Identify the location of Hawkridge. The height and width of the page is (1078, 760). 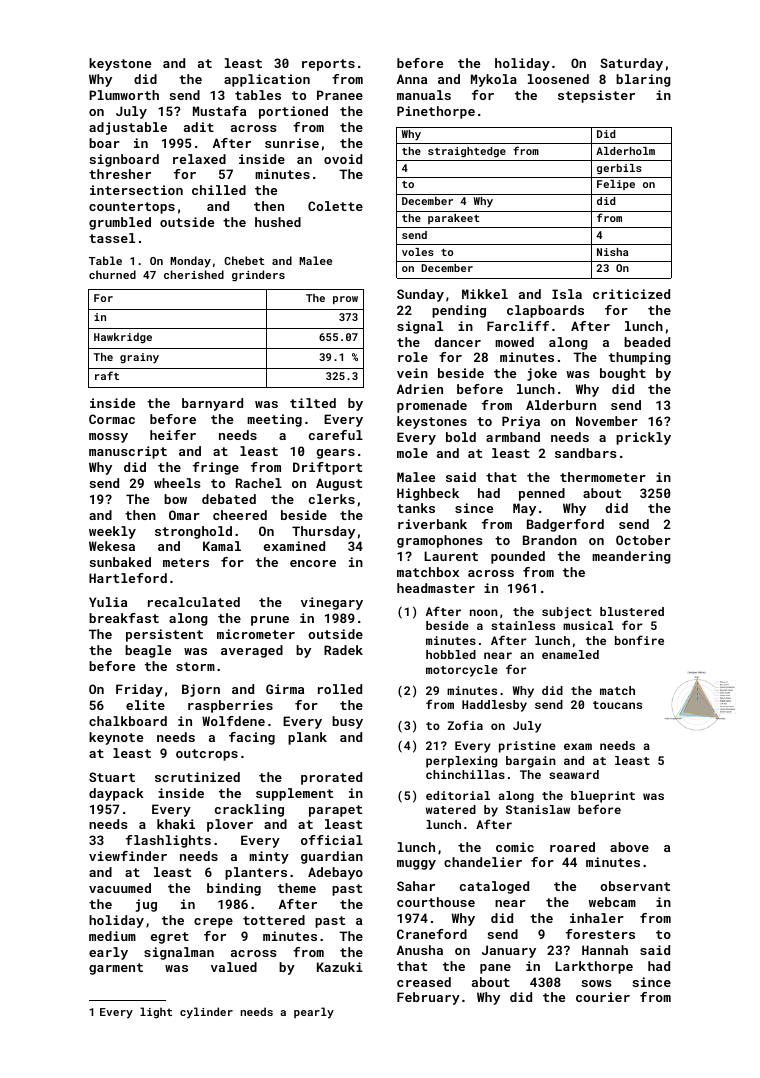
(123, 338).
